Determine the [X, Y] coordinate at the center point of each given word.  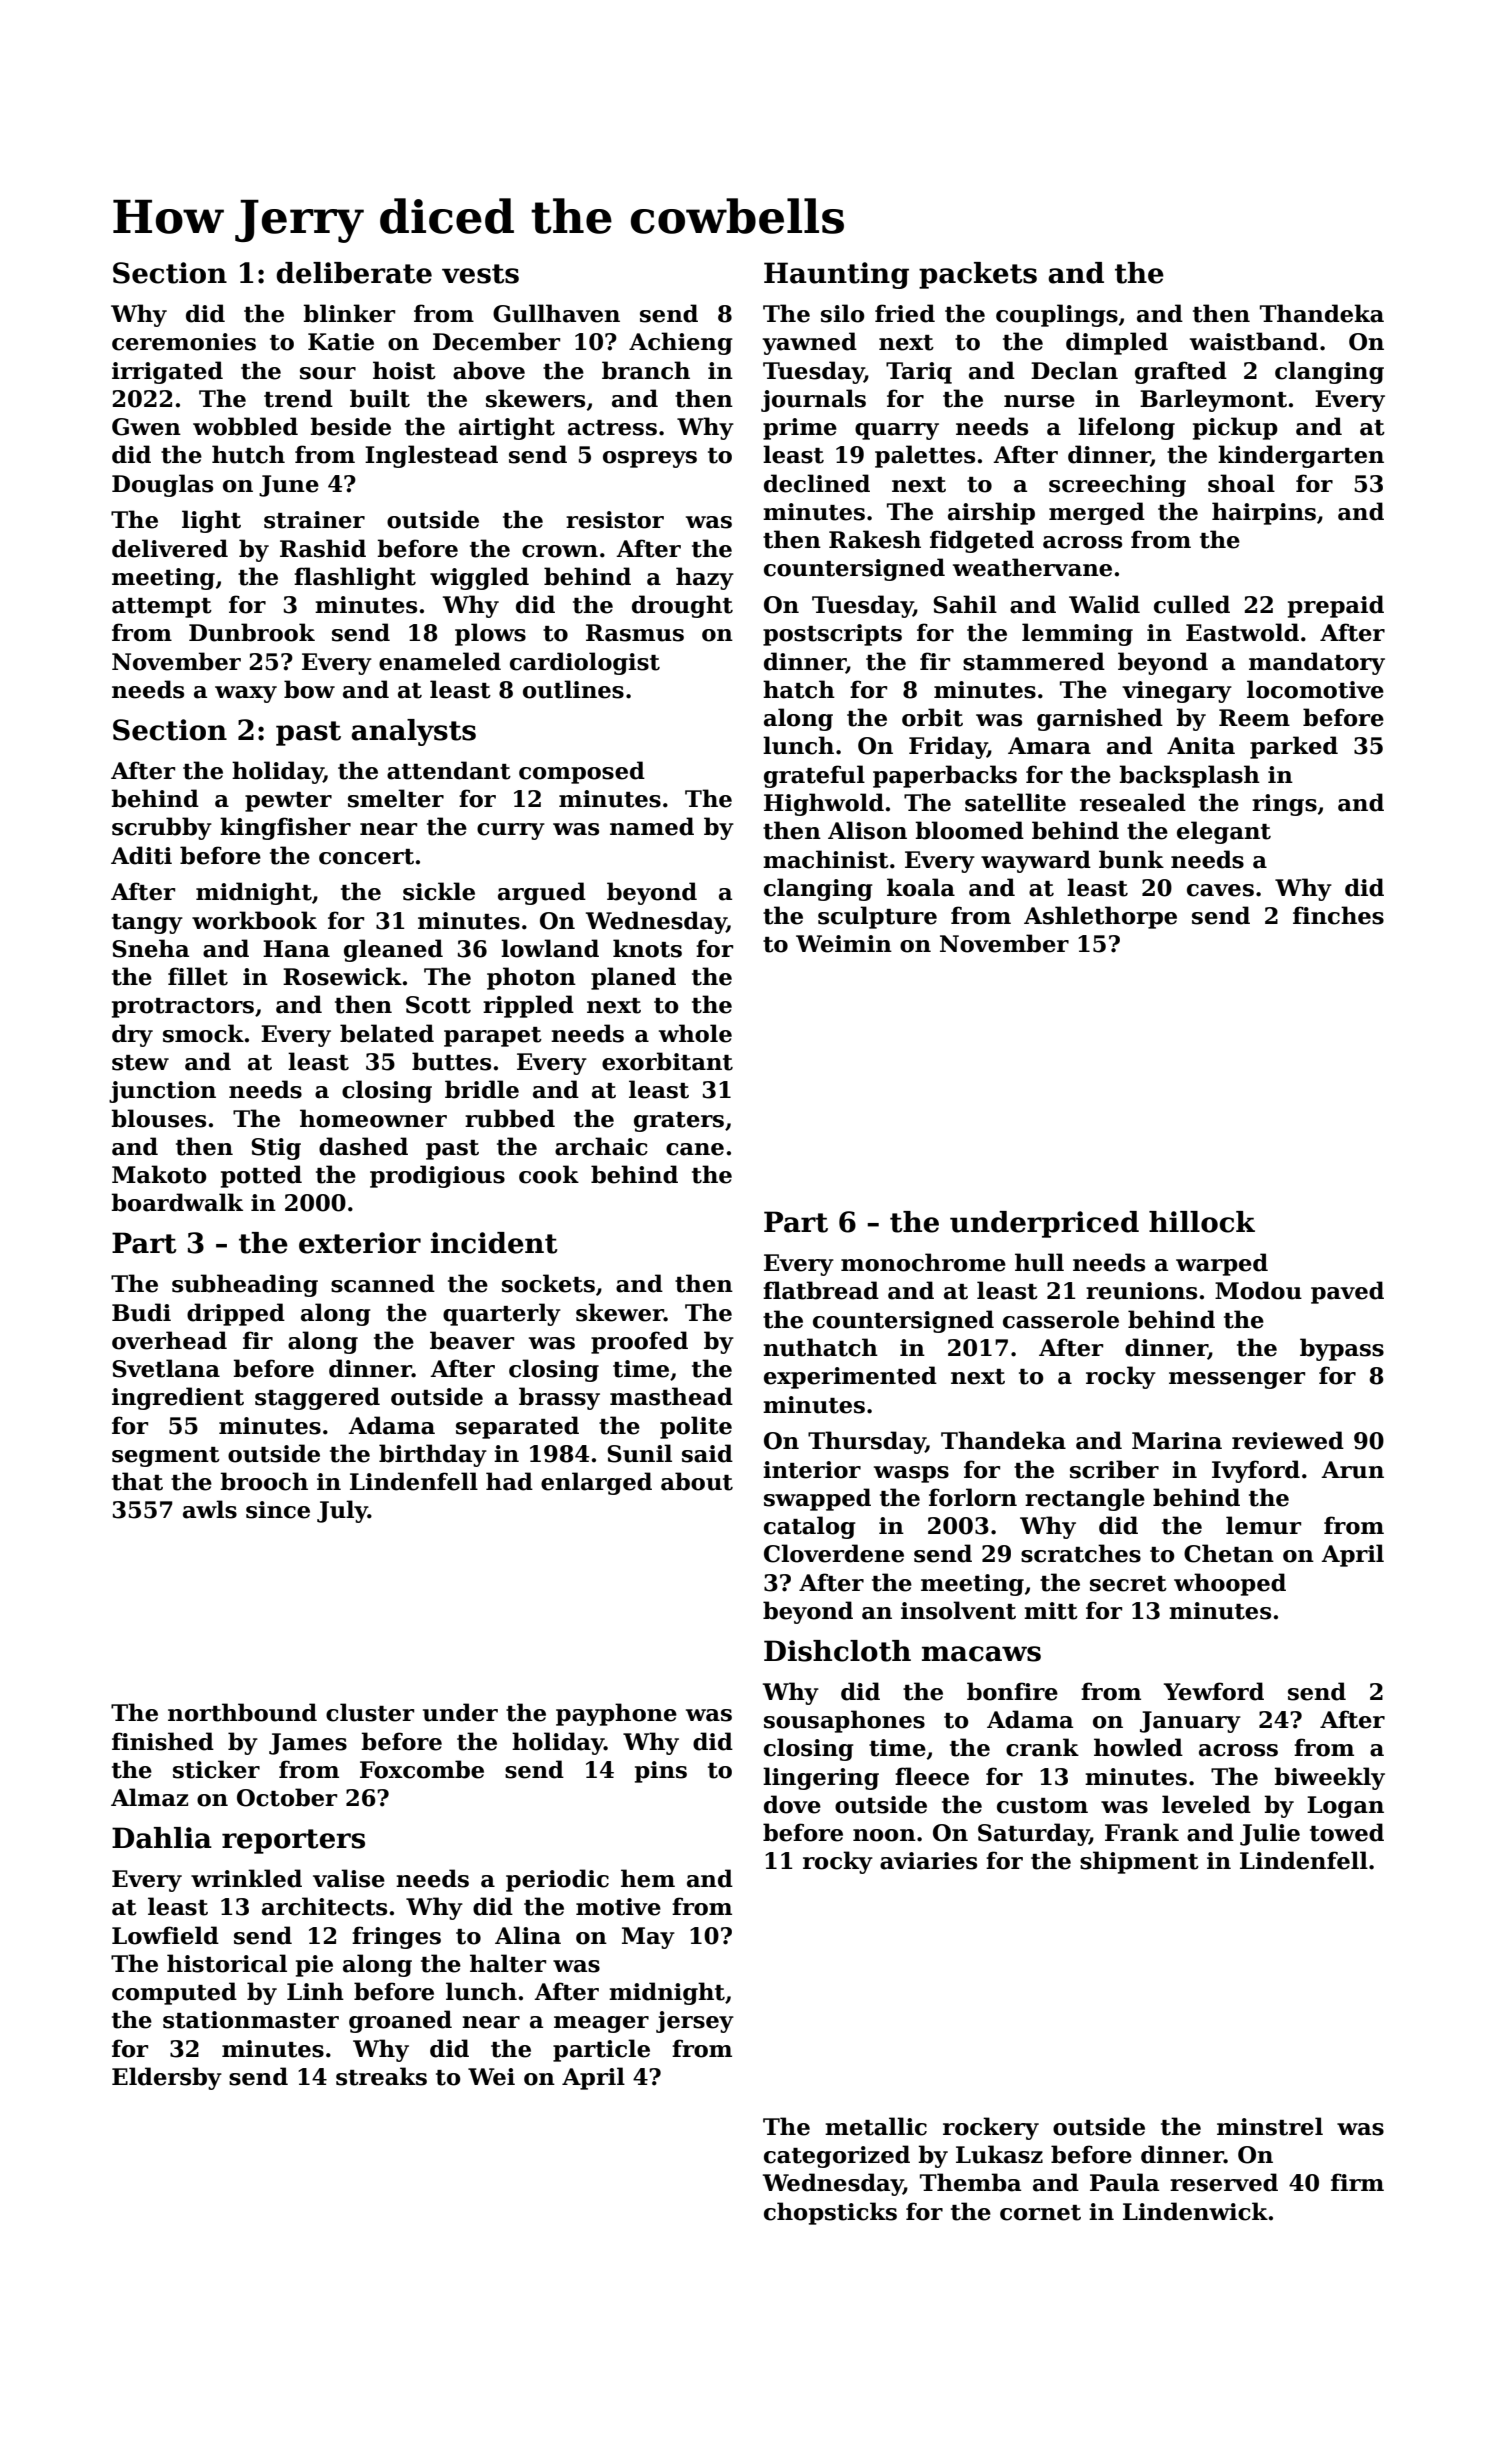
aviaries [928, 1861]
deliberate [354, 273]
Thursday [867, 1442]
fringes [396, 1937]
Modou [1258, 1290]
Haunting [836, 275]
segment [166, 1457]
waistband [1254, 341]
